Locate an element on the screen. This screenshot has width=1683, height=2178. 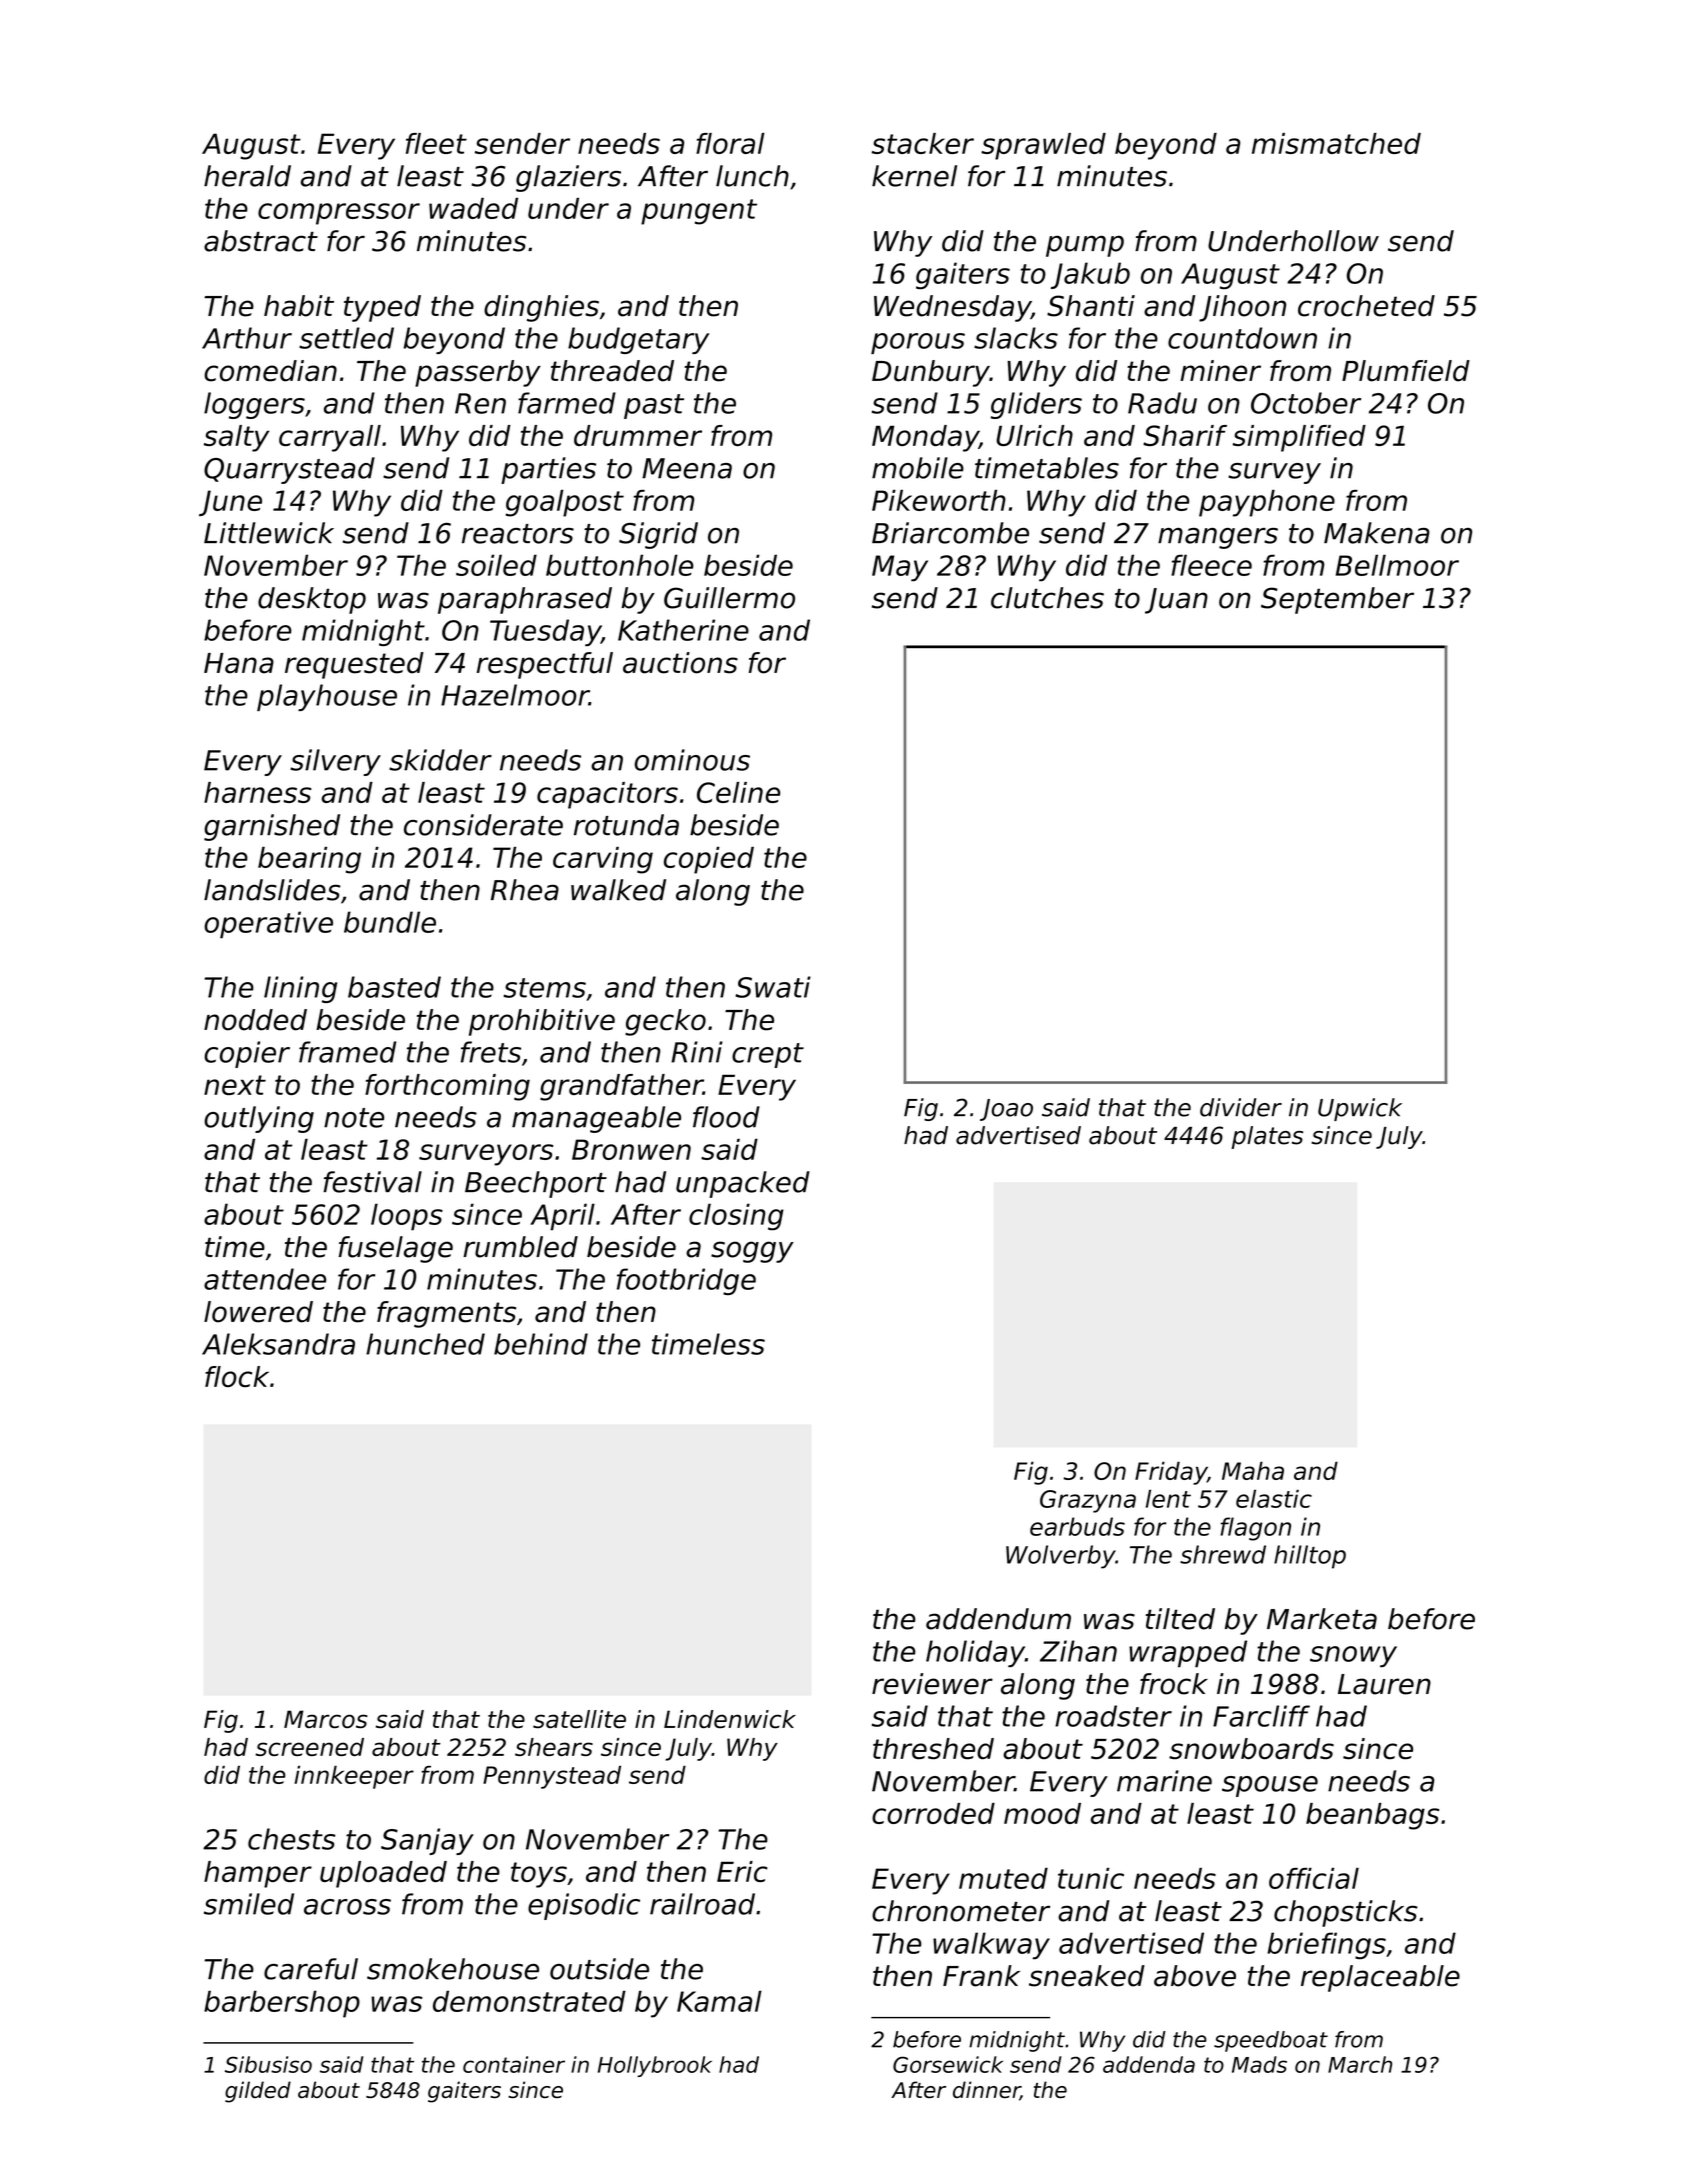
Hollybrook is located at coordinates (655, 2066).
